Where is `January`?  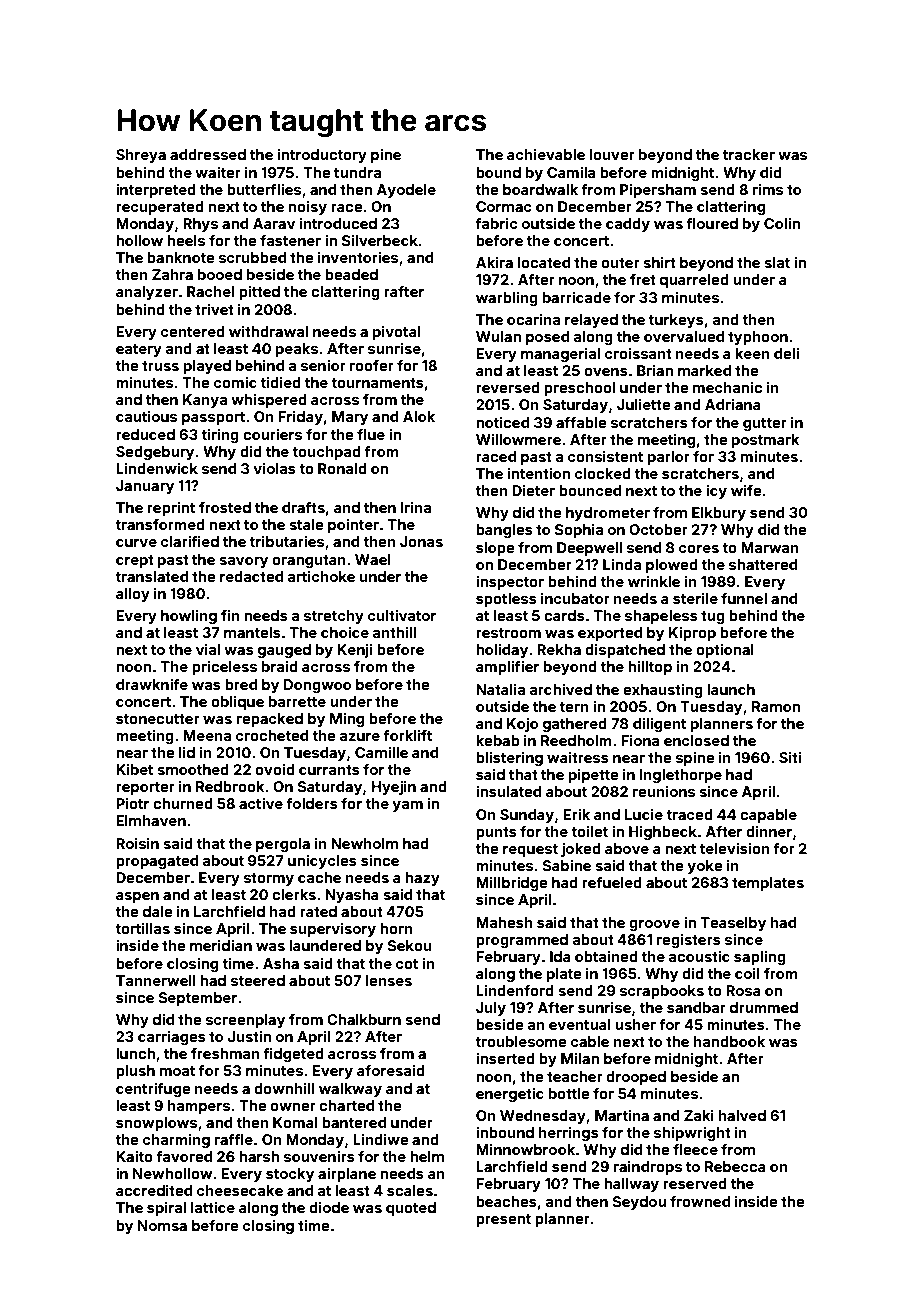
January is located at coordinates (145, 487).
